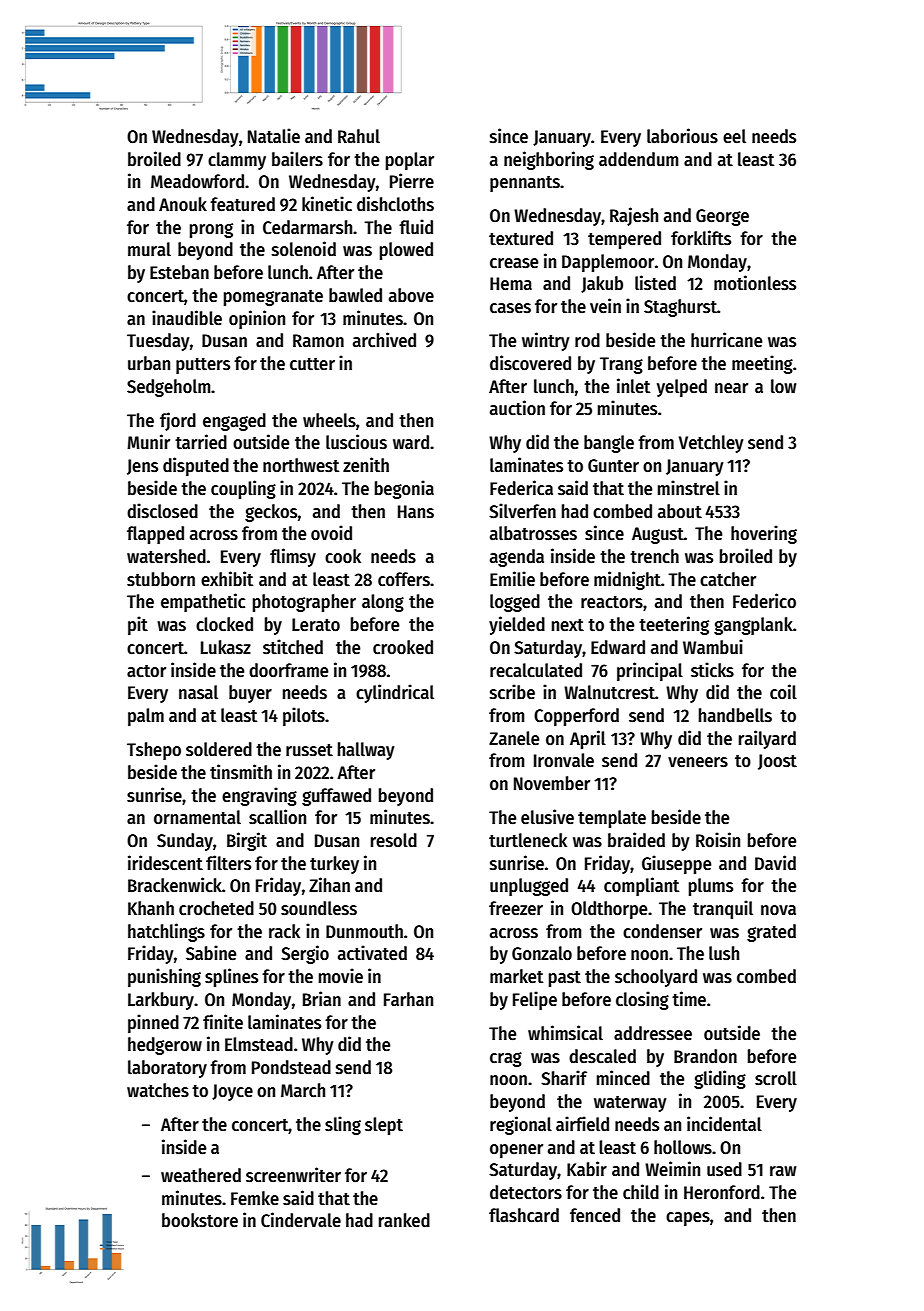 Image resolution: width=924 pixels, height=1311 pixels. What do you see at coordinates (305, 954) in the document?
I see `Sergio` at bounding box center [305, 954].
